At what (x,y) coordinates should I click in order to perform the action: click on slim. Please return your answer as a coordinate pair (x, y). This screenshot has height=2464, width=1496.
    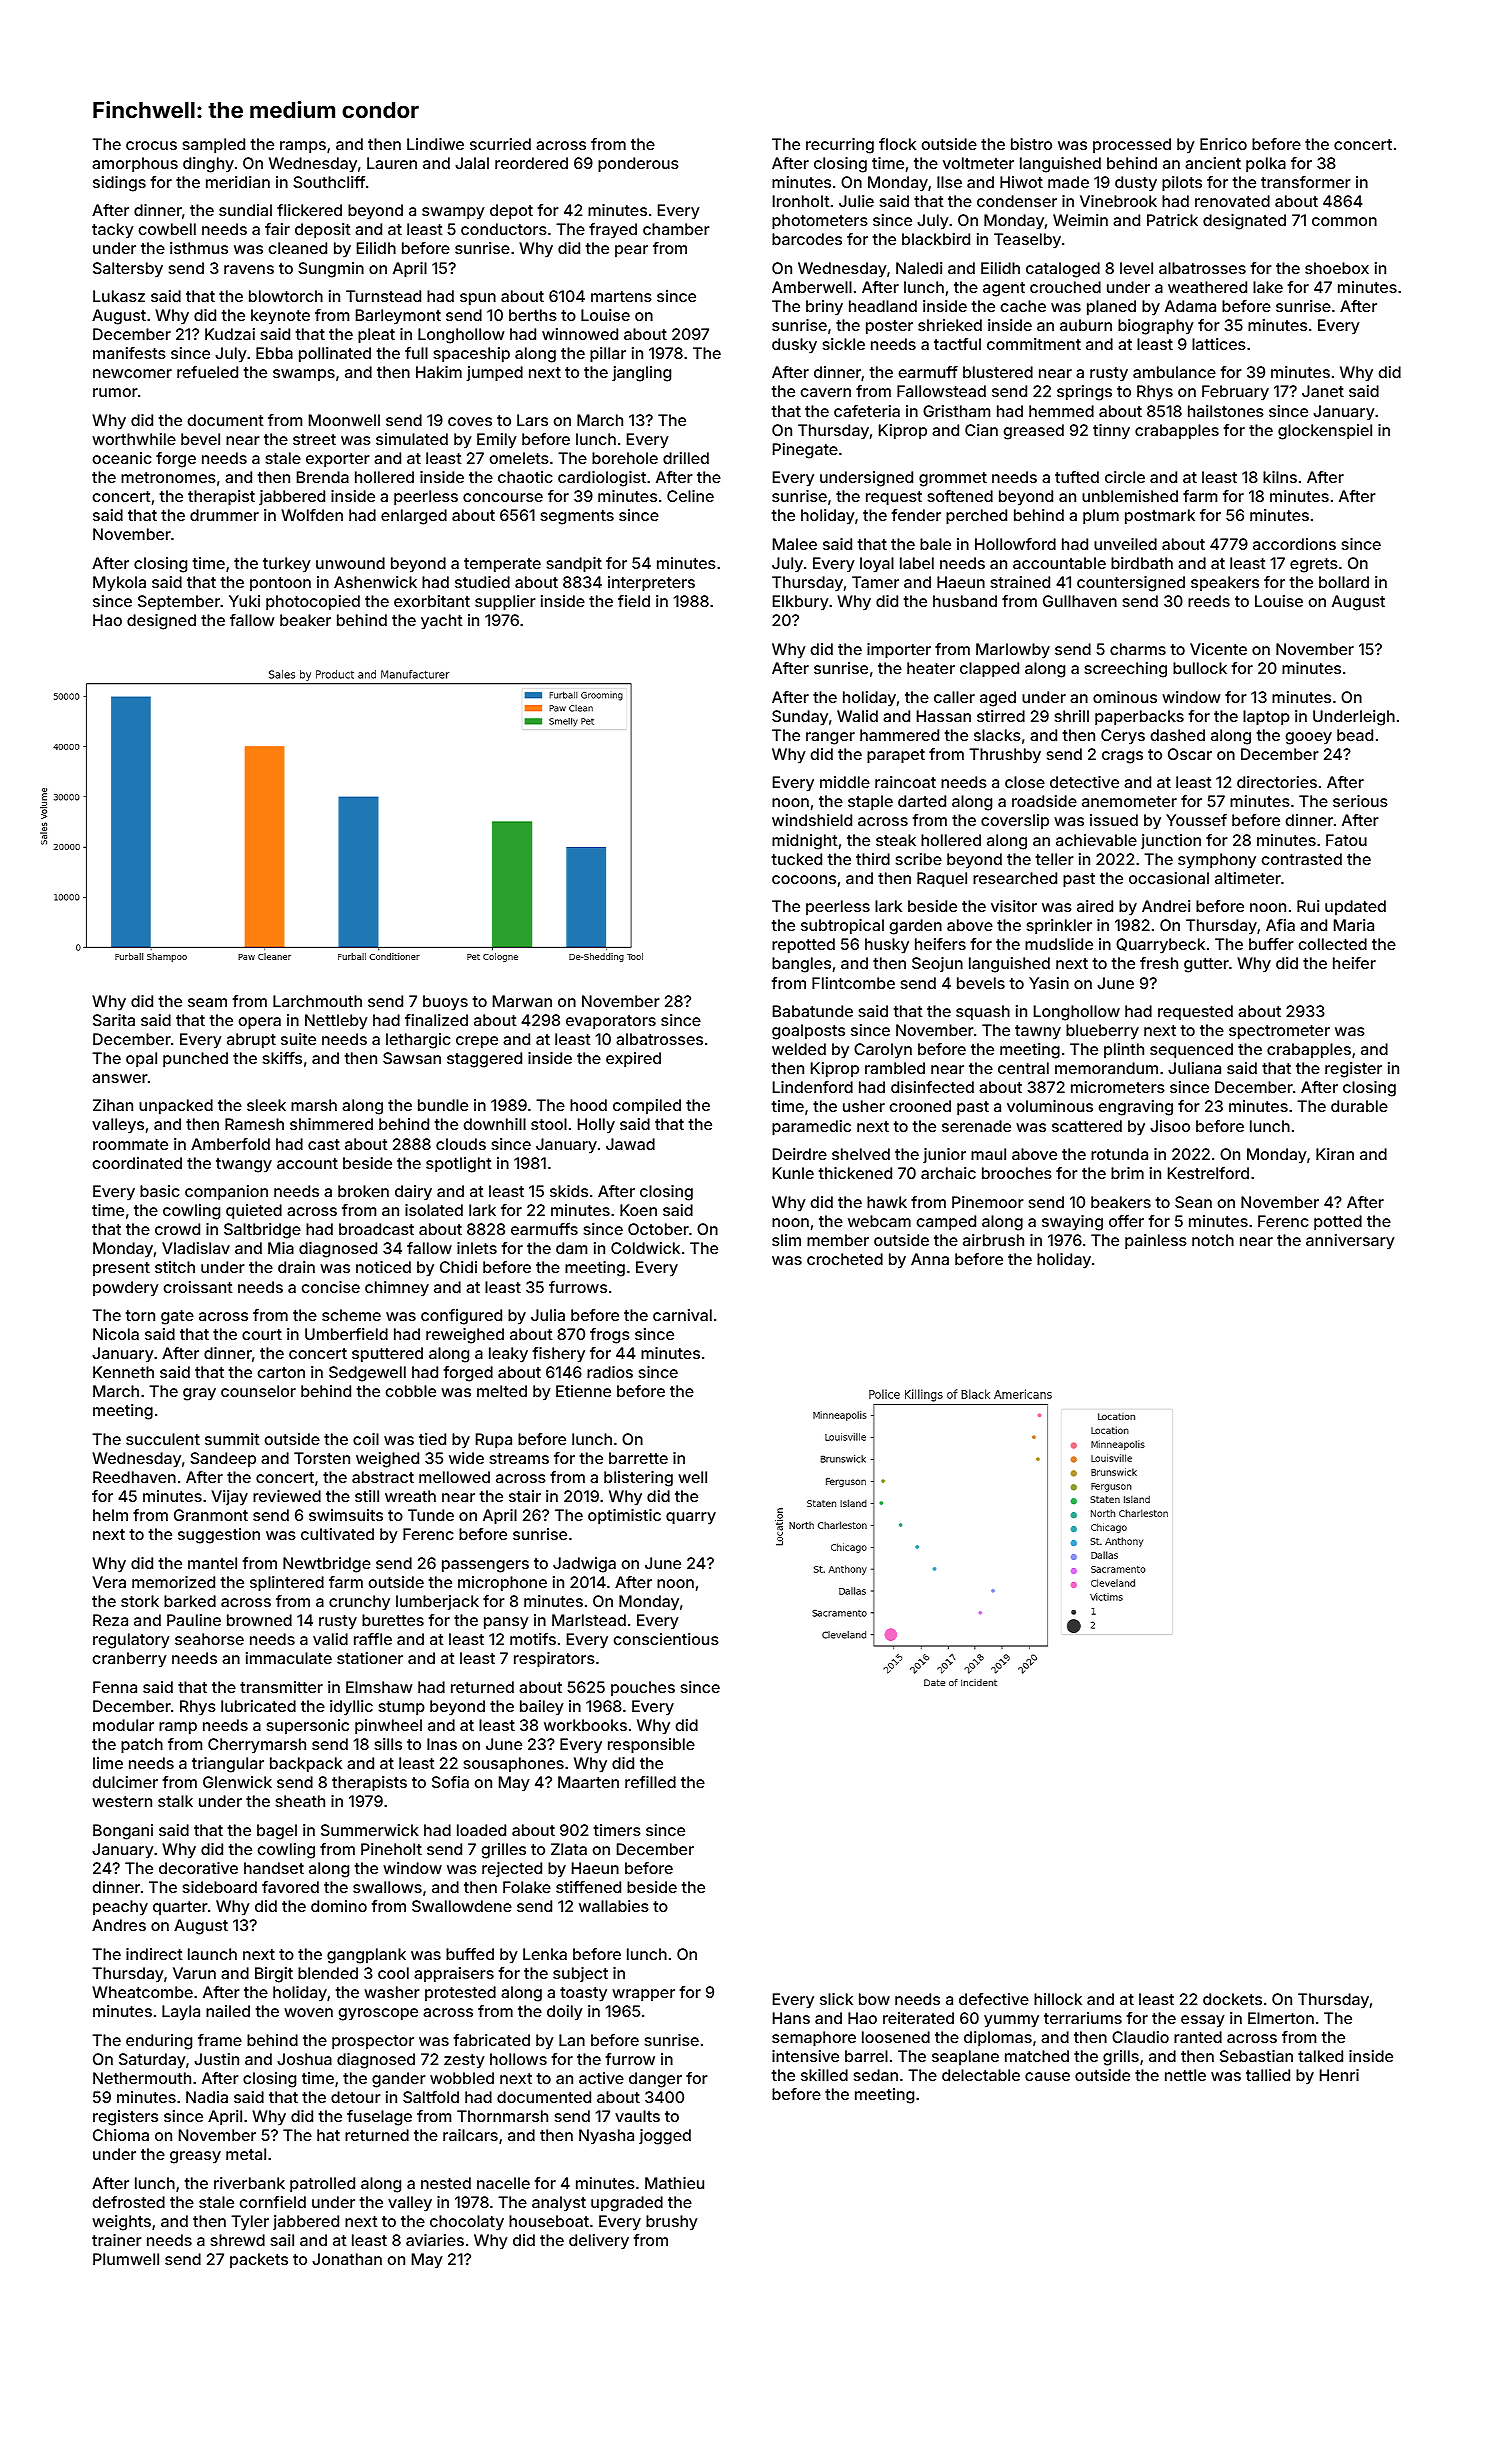
    Looking at the image, I should click on (786, 1240).
